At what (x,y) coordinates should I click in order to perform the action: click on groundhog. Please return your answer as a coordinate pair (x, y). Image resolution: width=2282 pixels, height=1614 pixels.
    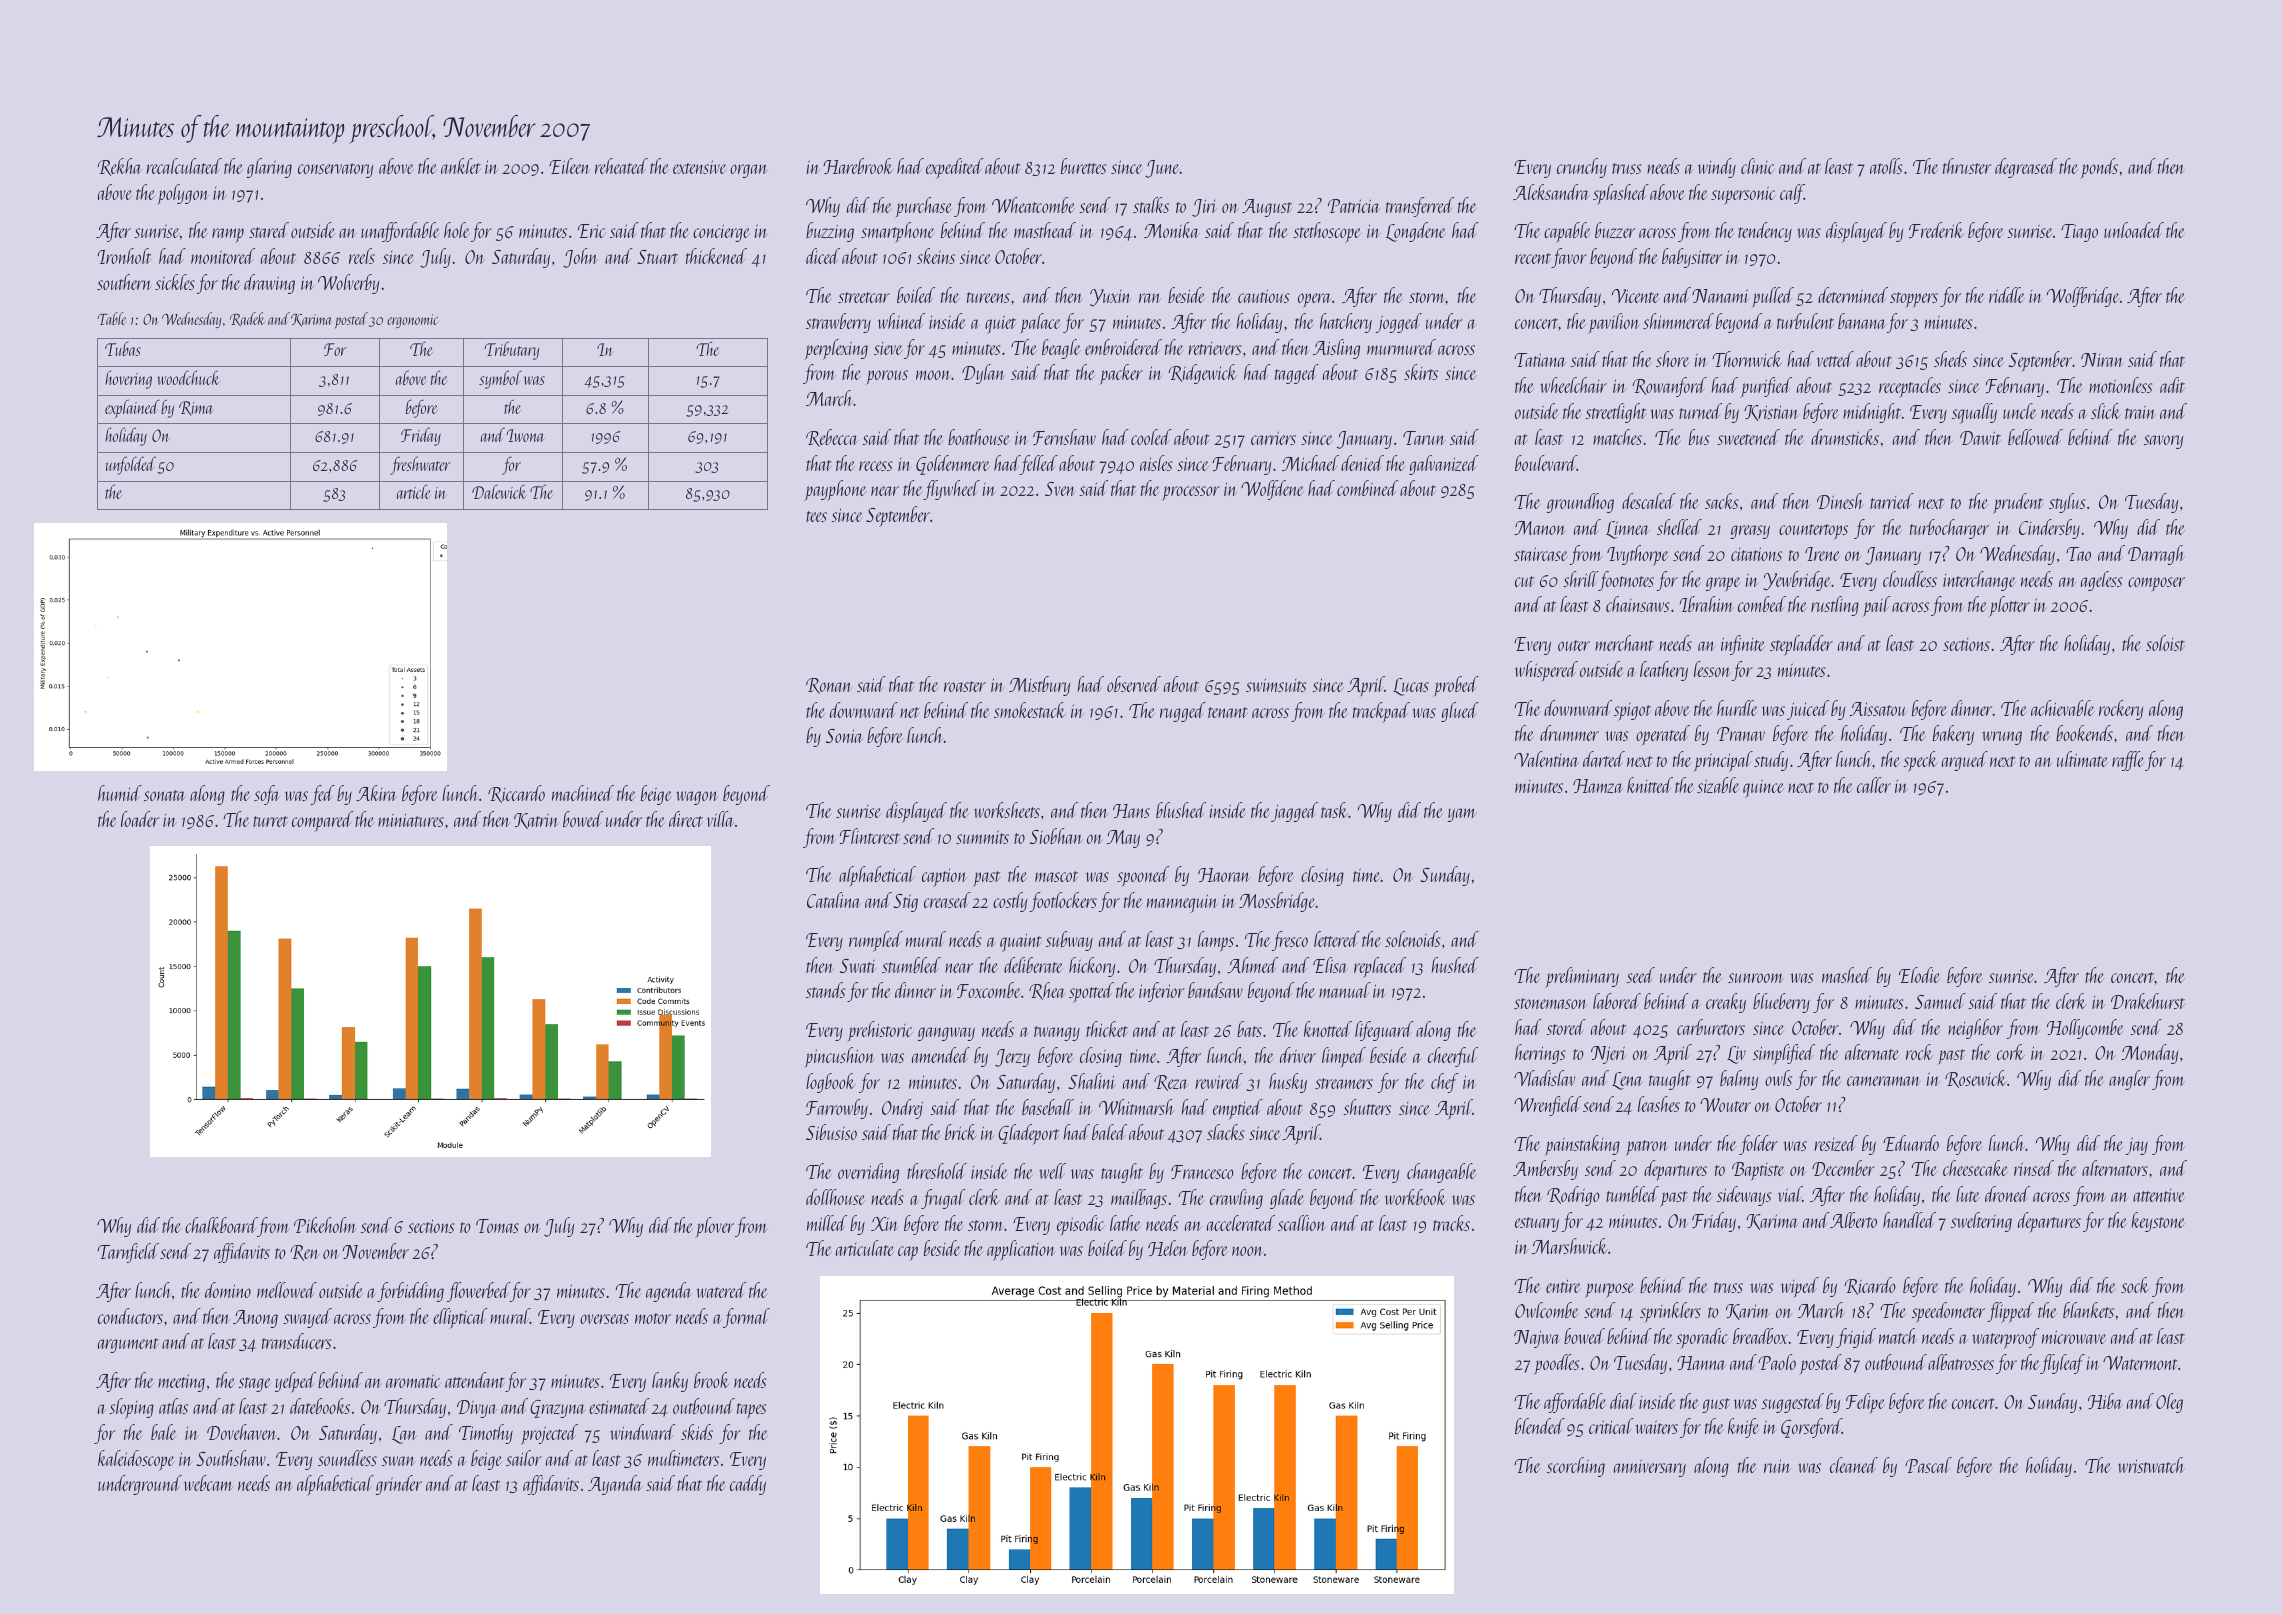
    Looking at the image, I should click on (1580, 503).
